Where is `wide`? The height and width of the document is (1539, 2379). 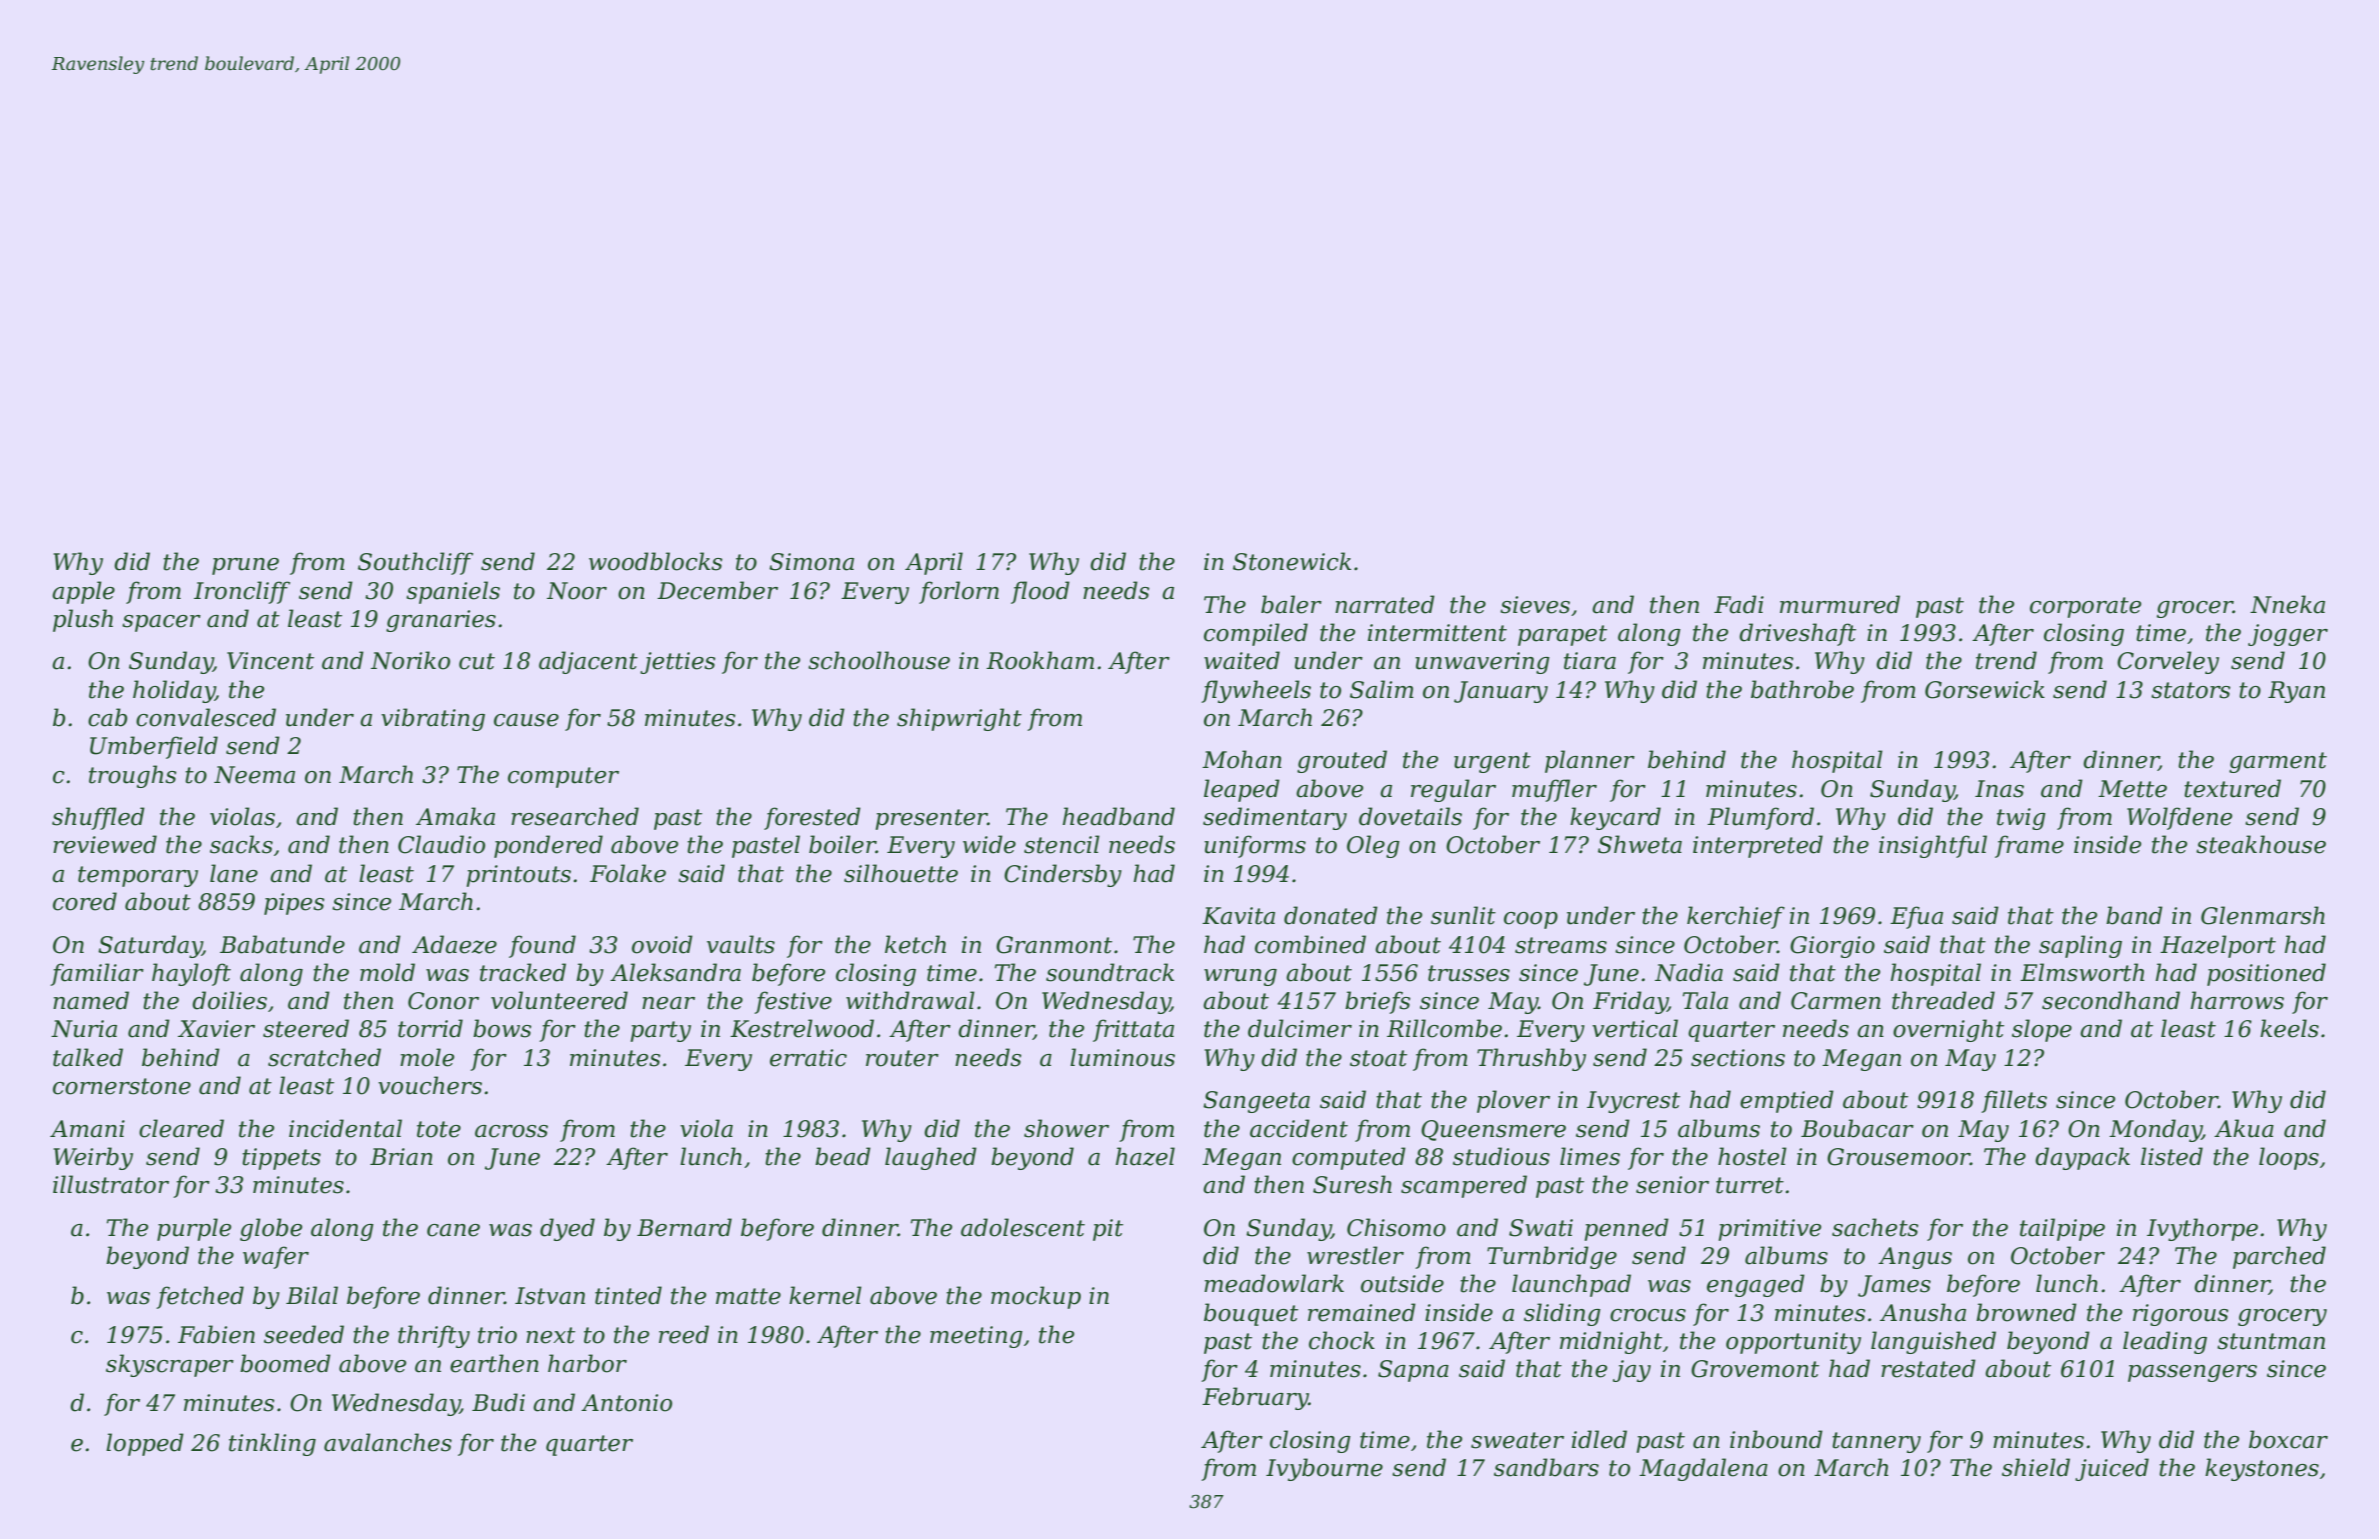
wide is located at coordinates (989, 844).
